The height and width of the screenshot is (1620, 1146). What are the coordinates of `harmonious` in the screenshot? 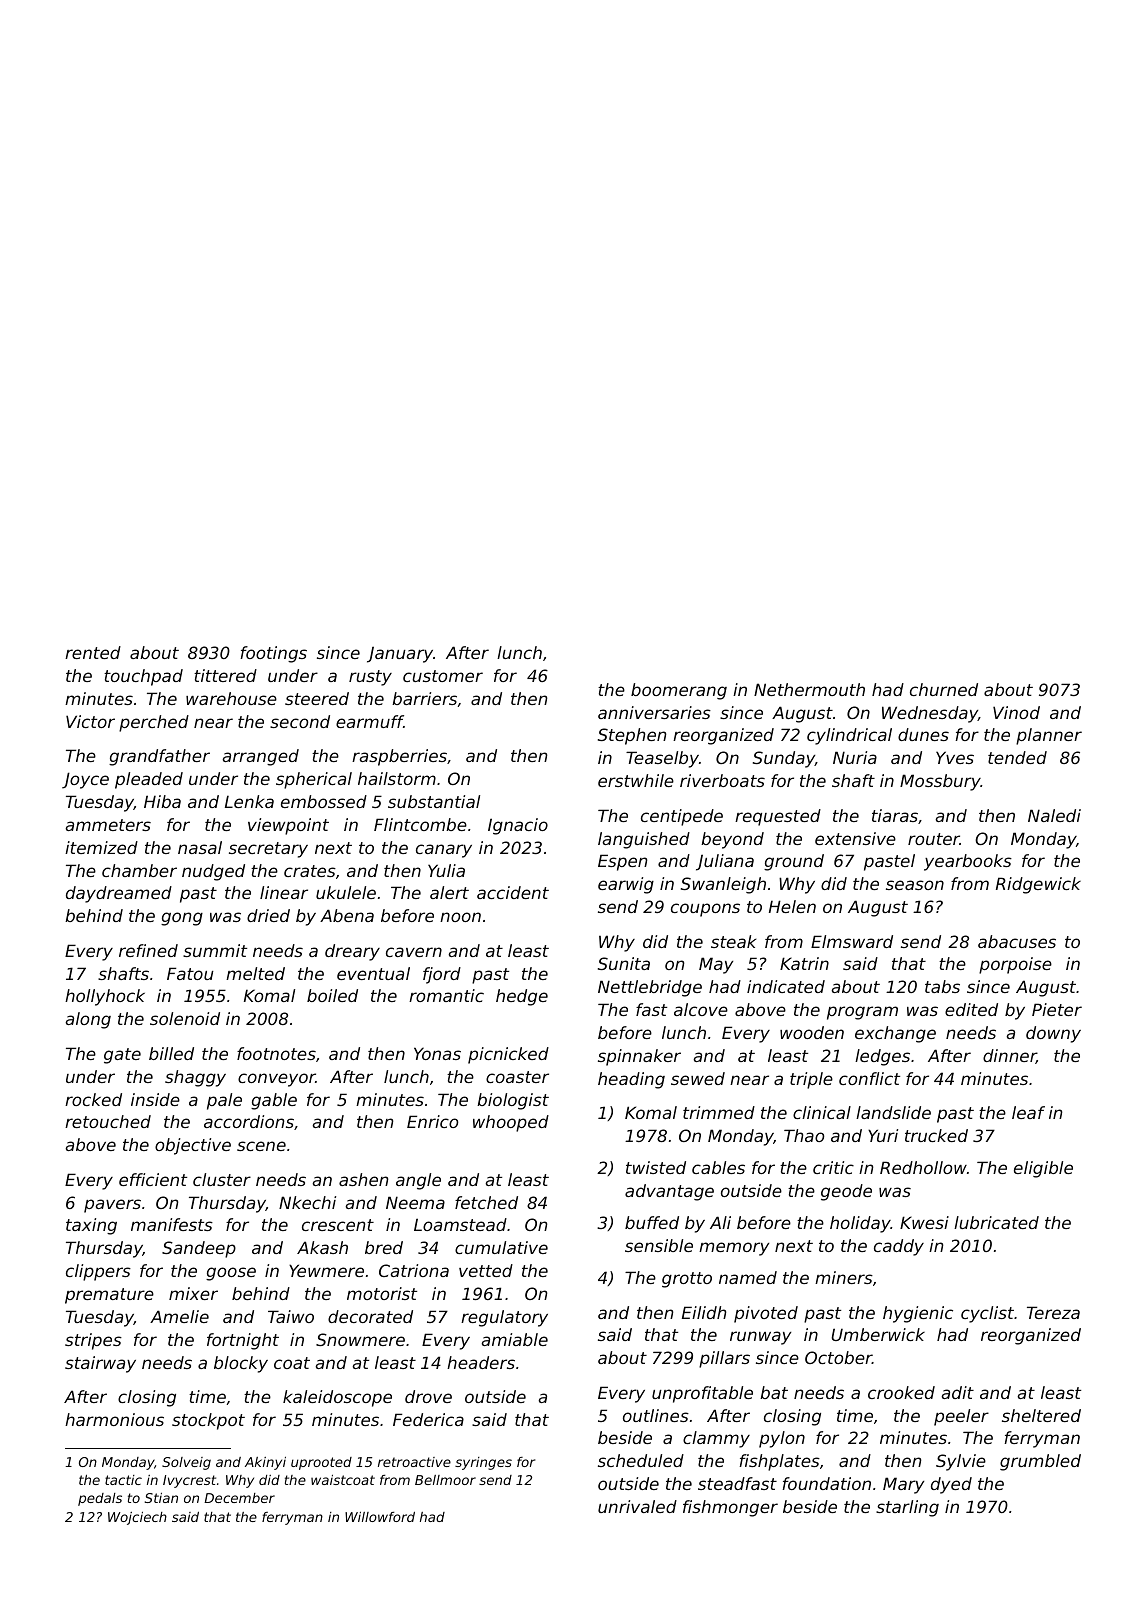 It's located at (114, 1419).
